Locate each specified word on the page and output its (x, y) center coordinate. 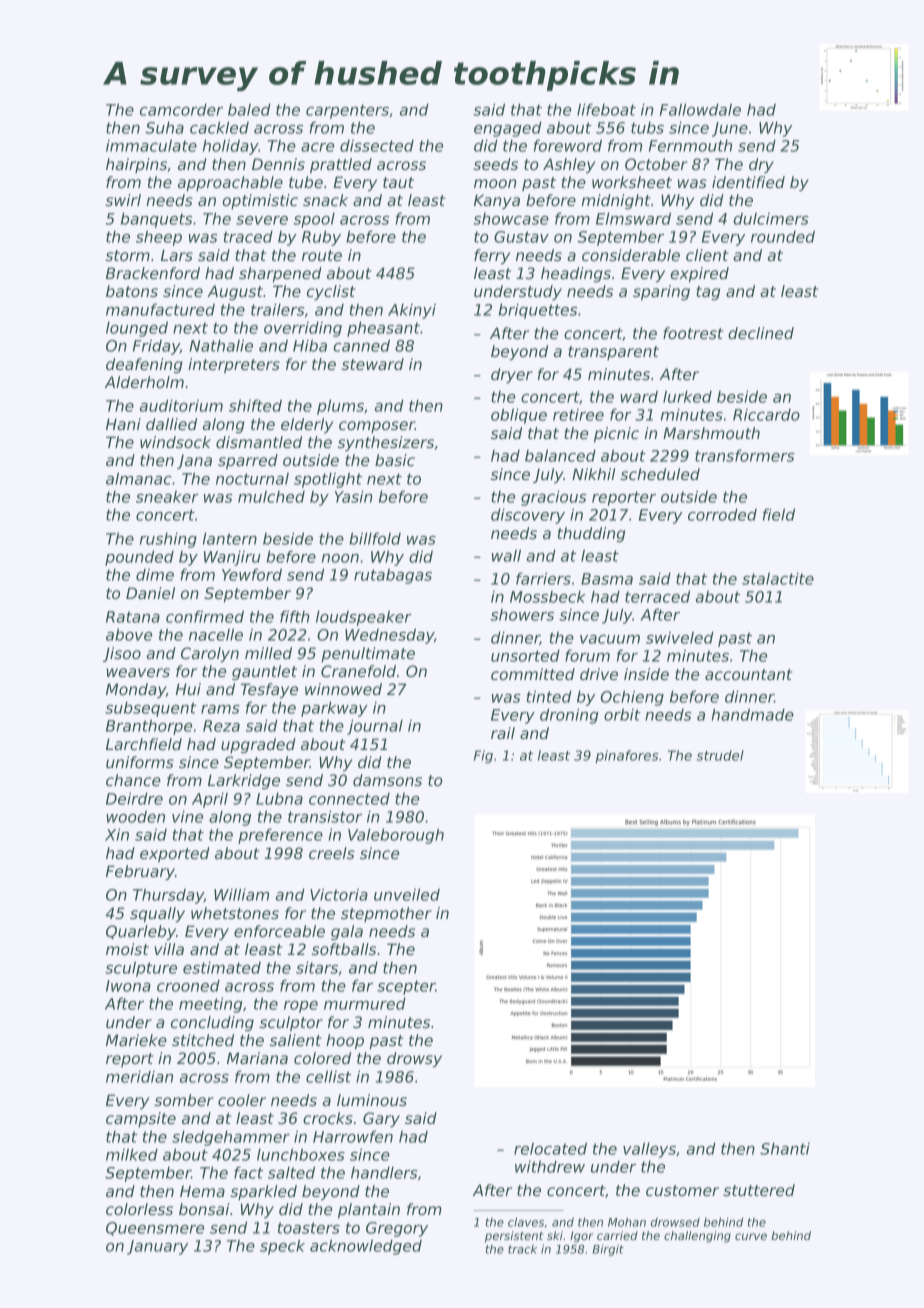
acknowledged (366, 1247)
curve (751, 1236)
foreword (568, 145)
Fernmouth (690, 146)
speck (282, 1247)
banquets (156, 220)
